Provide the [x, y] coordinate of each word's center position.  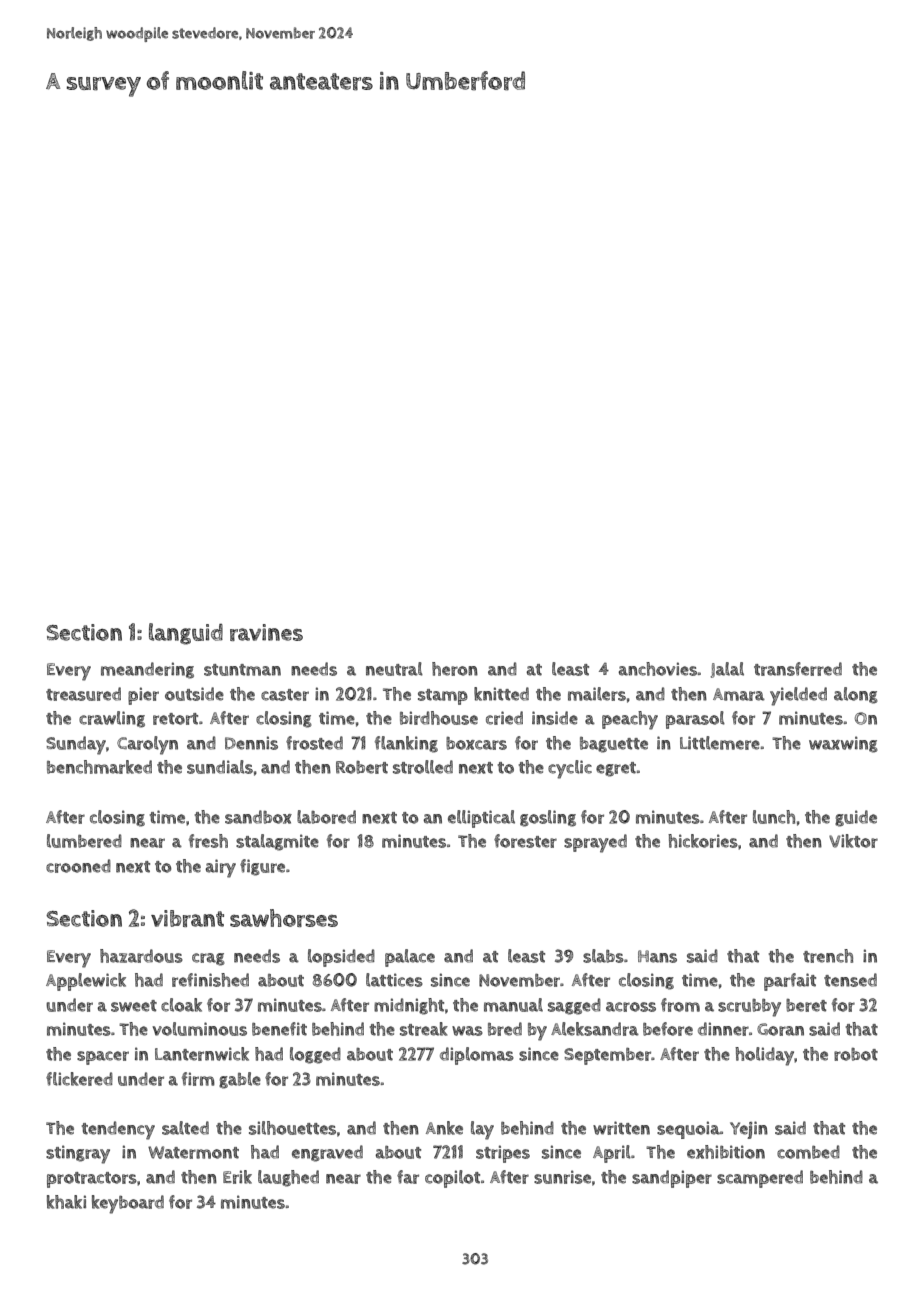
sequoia [688, 1130]
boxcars [476, 743]
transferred [798, 669]
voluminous [199, 1029]
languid [186, 634]
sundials [220, 767]
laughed [288, 1178]
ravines [266, 632]
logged [315, 1055]
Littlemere [720, 743]
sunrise [562, 1177]
